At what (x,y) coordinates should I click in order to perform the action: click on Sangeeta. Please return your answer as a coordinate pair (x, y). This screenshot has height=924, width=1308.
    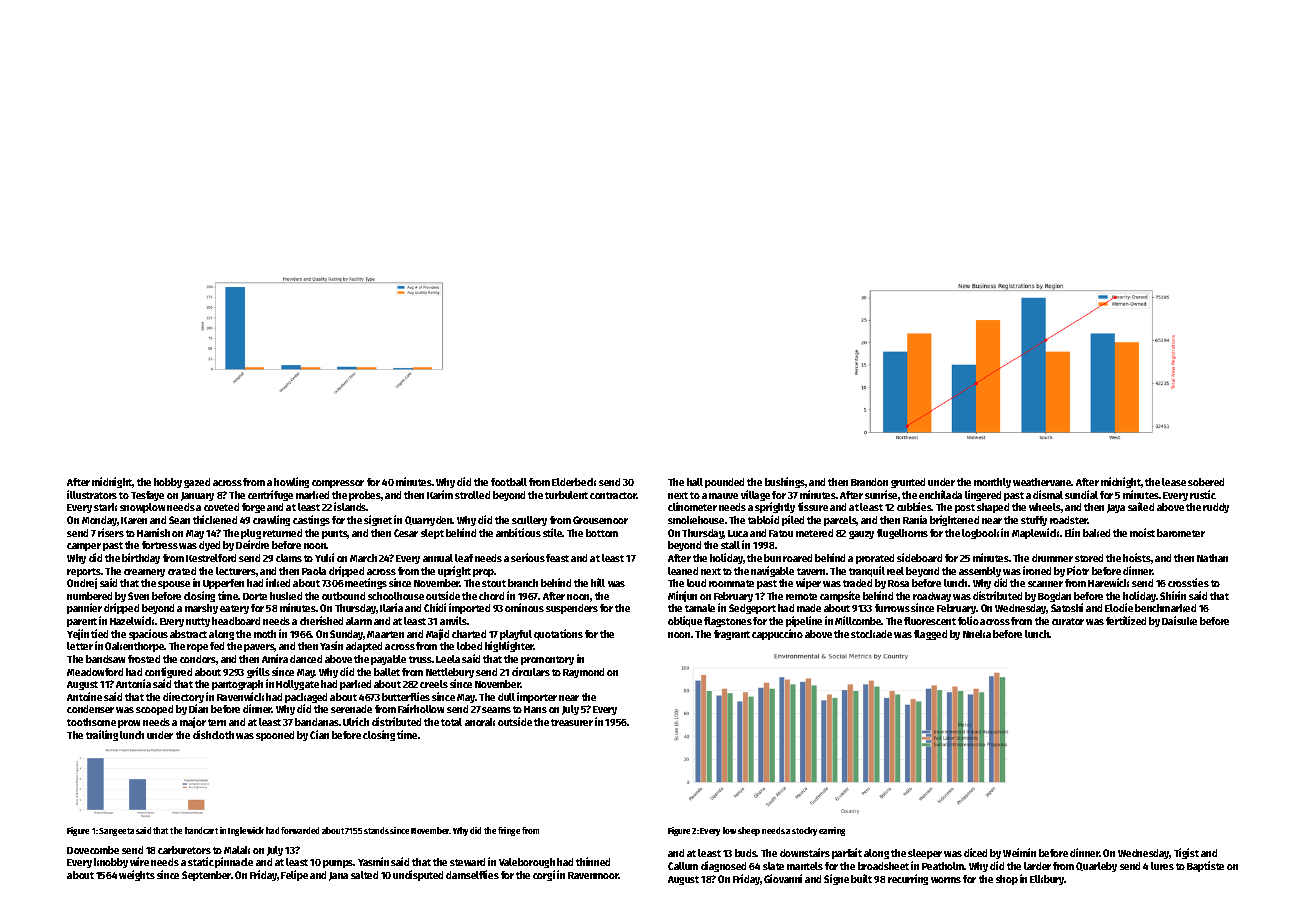
    Looking at the image, I should click on (116, 832).
